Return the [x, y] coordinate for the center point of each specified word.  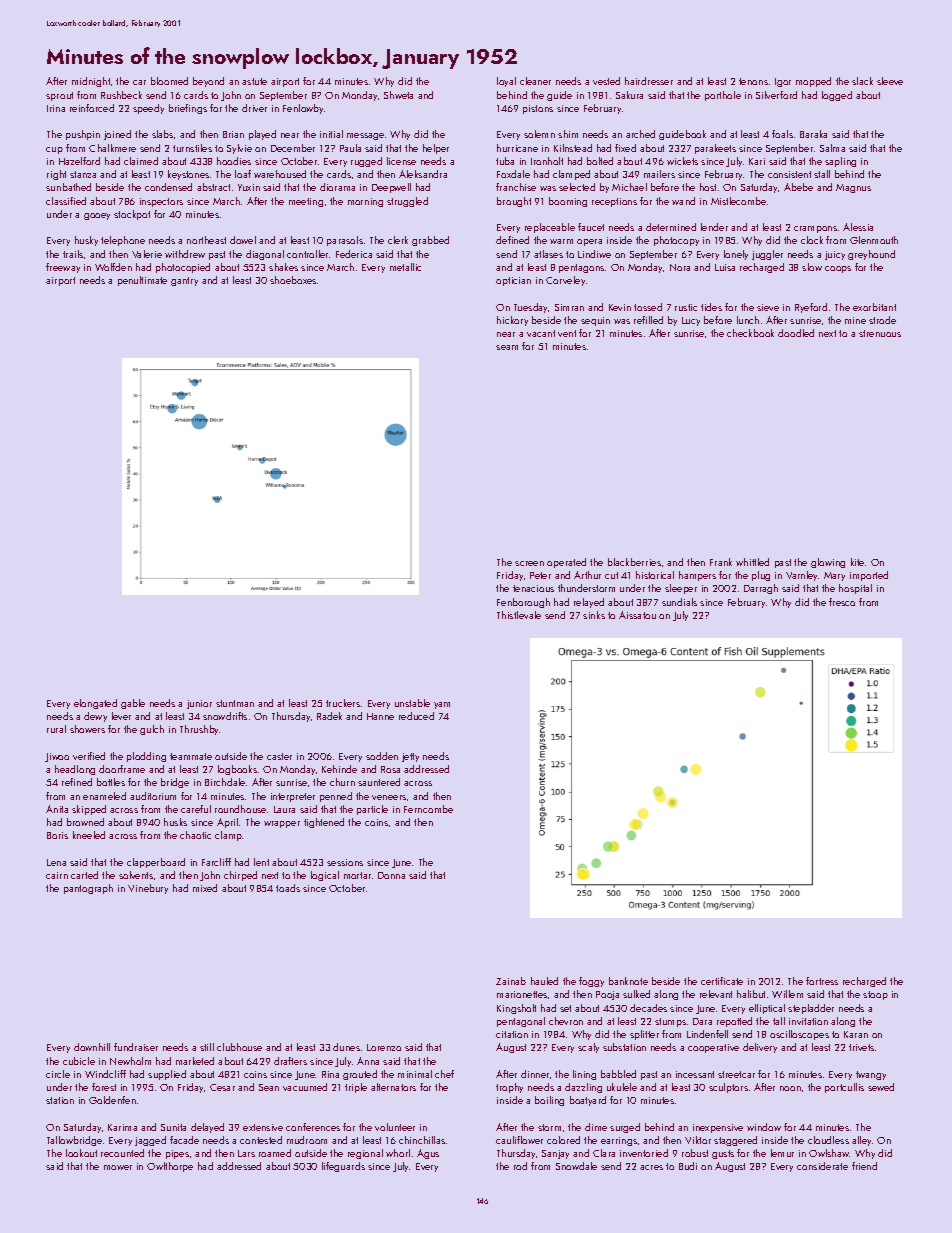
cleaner [535, 81]
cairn [57, 875]
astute [254, 81]
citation [512, 1034]
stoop [875, 995]
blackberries [634, 562]
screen [529, 563]
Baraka [813, 134]
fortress [822, 981]
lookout [81, 1153]
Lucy [691, 321]
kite [857, 562]
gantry [184, 281]
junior [199, 704]
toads [288, 888]
